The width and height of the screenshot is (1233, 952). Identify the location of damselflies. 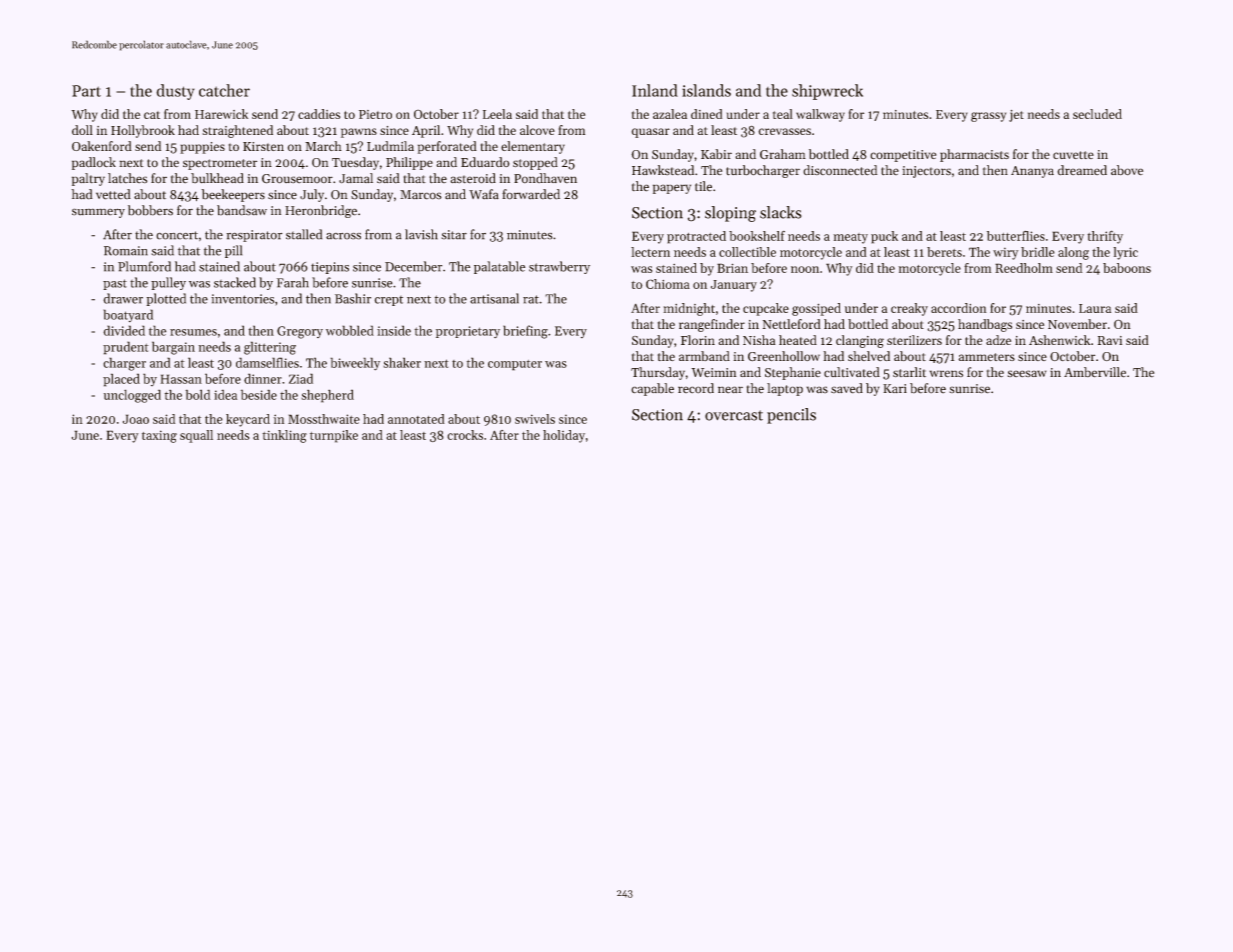
(267, 363).
